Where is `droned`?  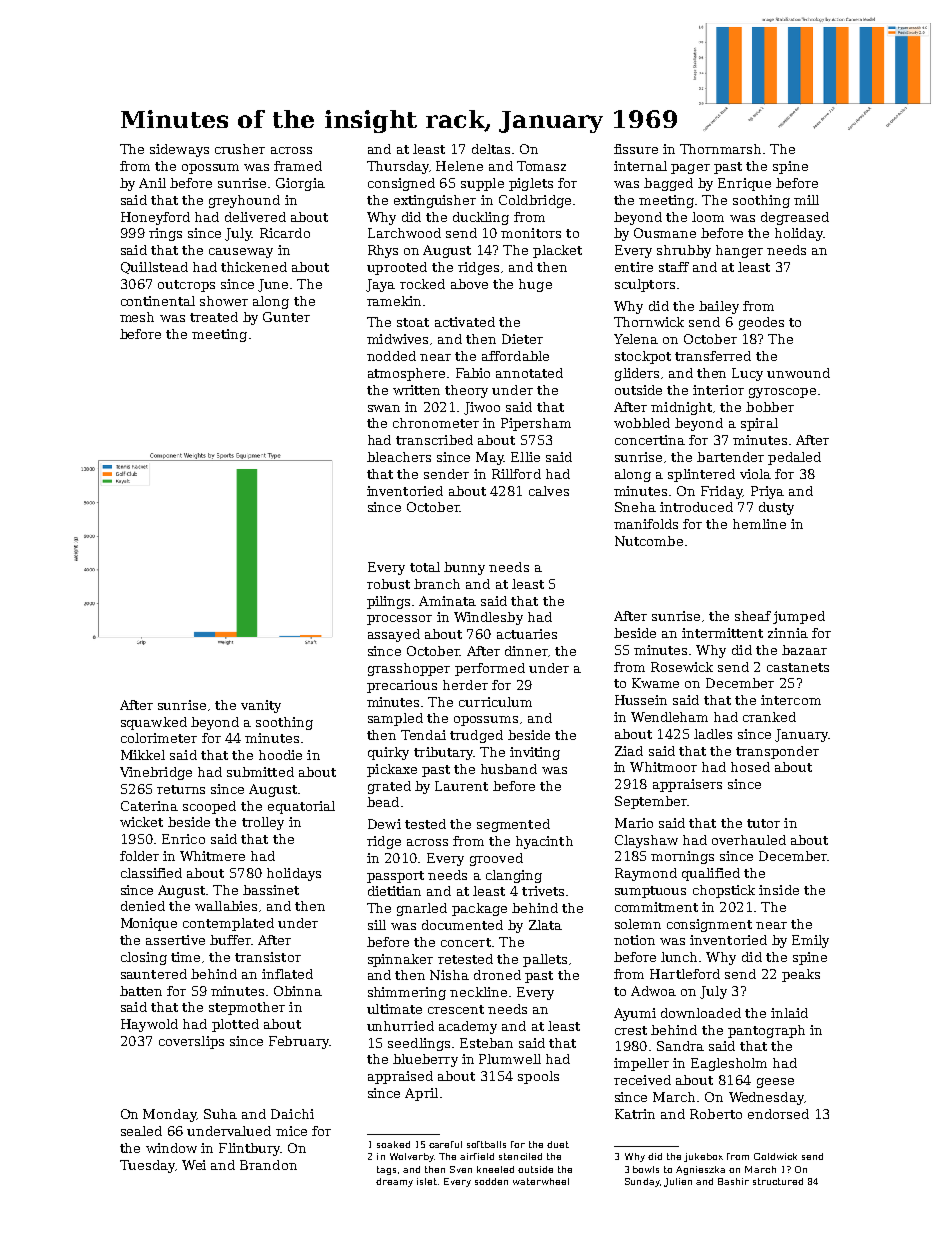
droned is located at coordinates (497, 975).
